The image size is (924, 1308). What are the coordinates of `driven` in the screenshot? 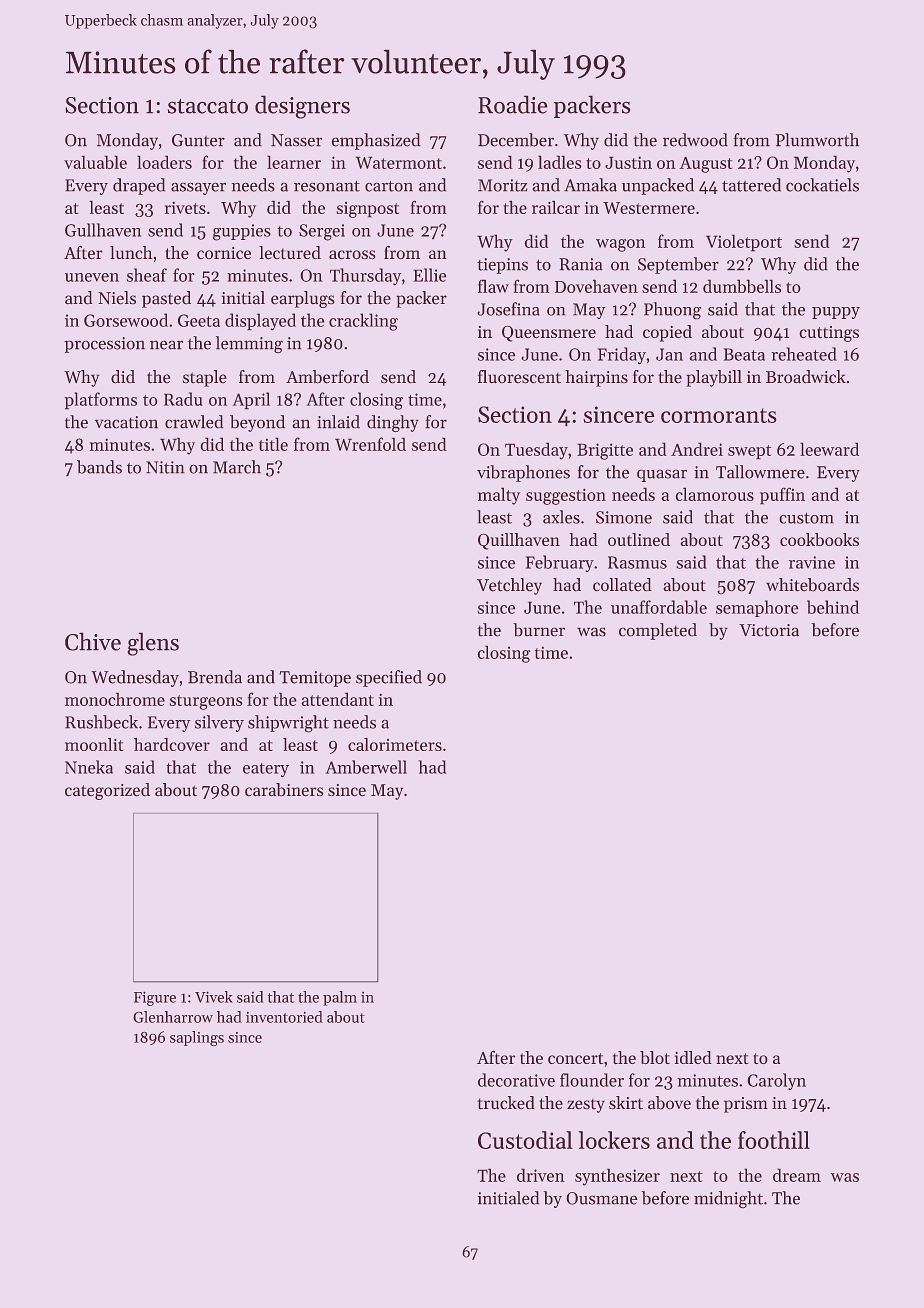 It's located at (541, 1175).
